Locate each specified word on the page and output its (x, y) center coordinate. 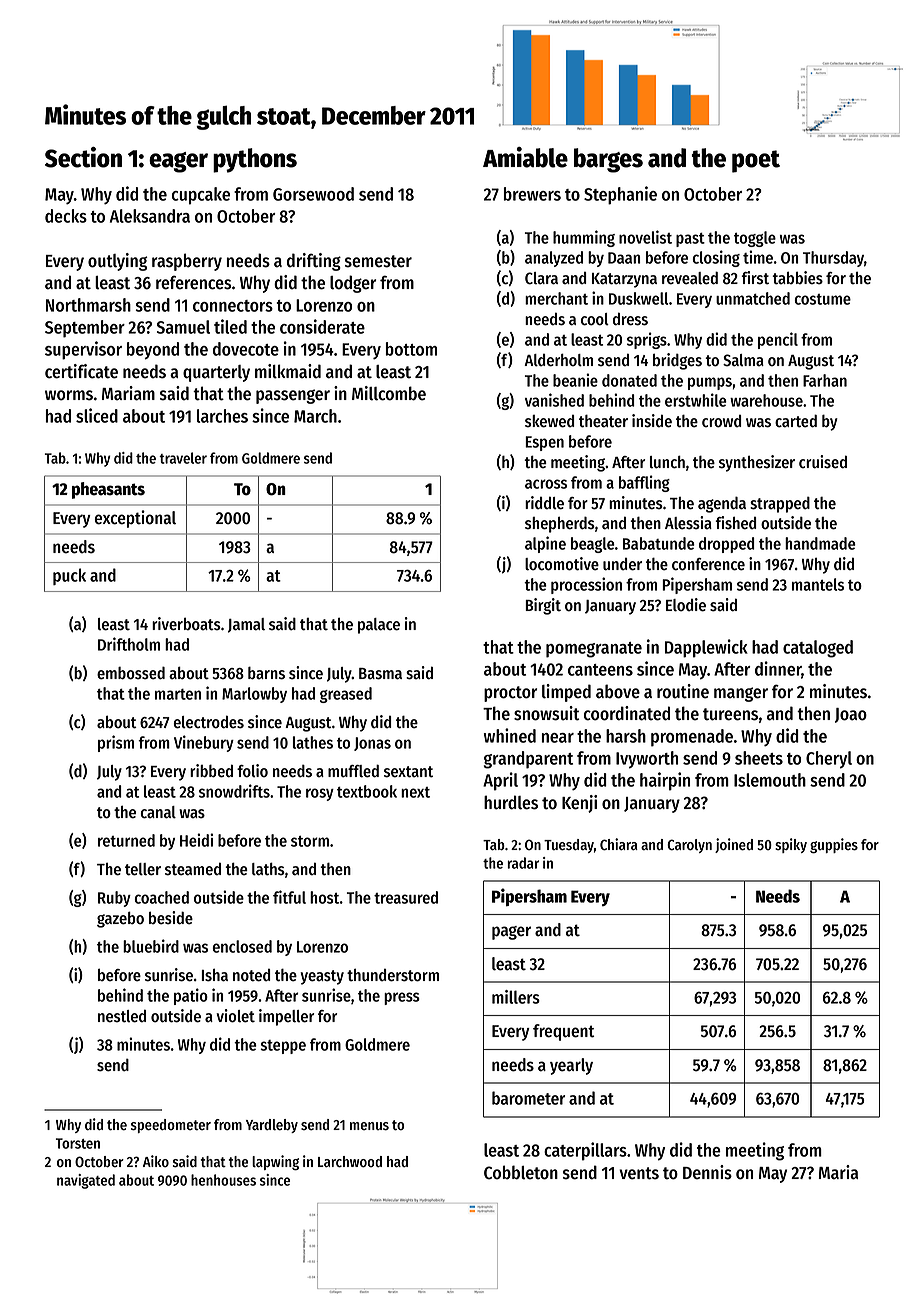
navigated (86, 1181)
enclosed (242, 946)
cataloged (818, 649)
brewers (532, 194)
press (402, 998)
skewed (550, 421)
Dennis (707, 1172)
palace (379, 626)
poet (756, 161)
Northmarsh (88, 305)
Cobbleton (521, 1172)
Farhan (825, 380)
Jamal (246, 625)
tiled (230, 326)
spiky (791, 845)
